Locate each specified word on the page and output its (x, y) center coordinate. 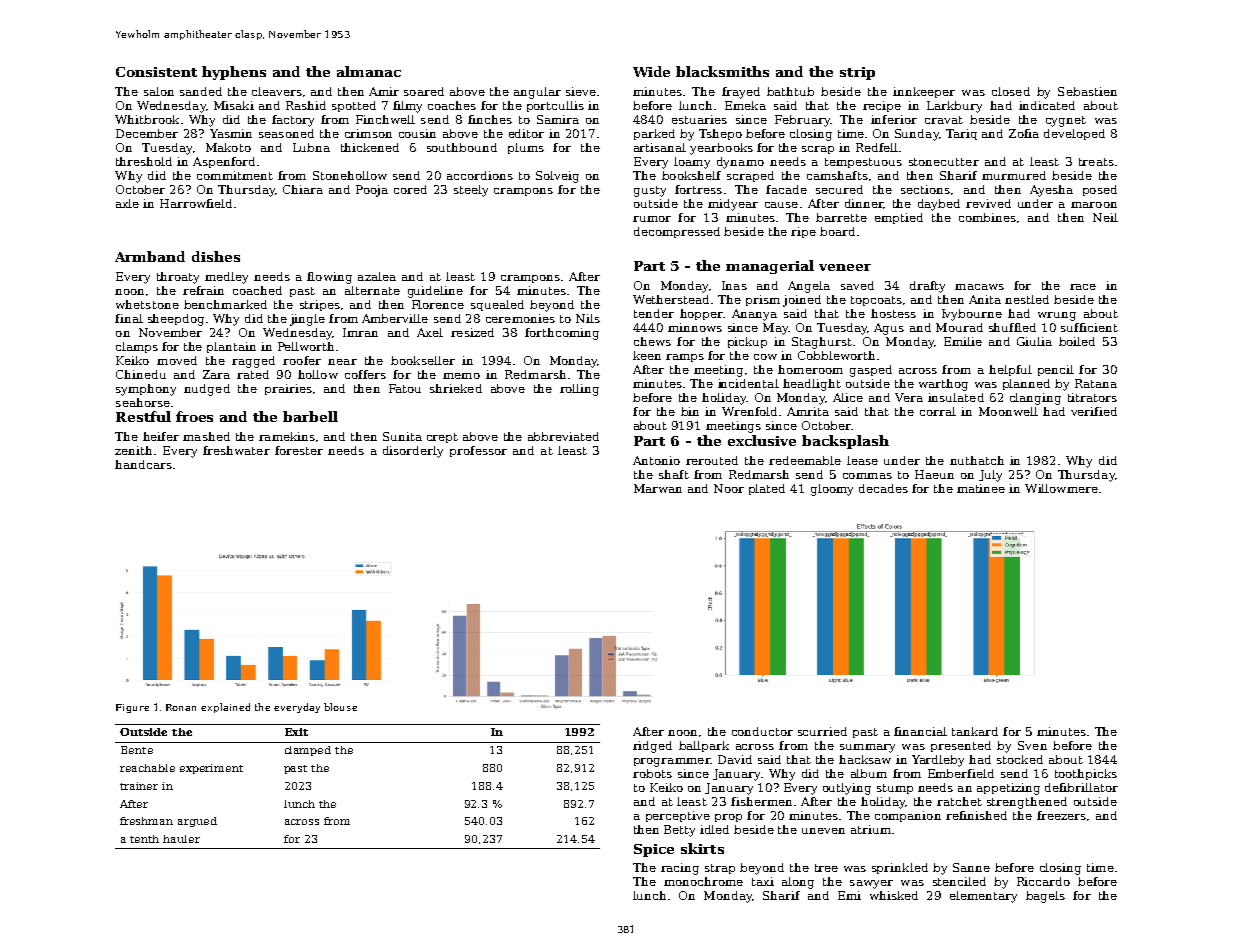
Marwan (658, 488)
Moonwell (1008, 411)
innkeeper (924, 92)
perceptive (678, 816)
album (869, 773)
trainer (139, 786)
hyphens (234, 73)
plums (526, 148)
